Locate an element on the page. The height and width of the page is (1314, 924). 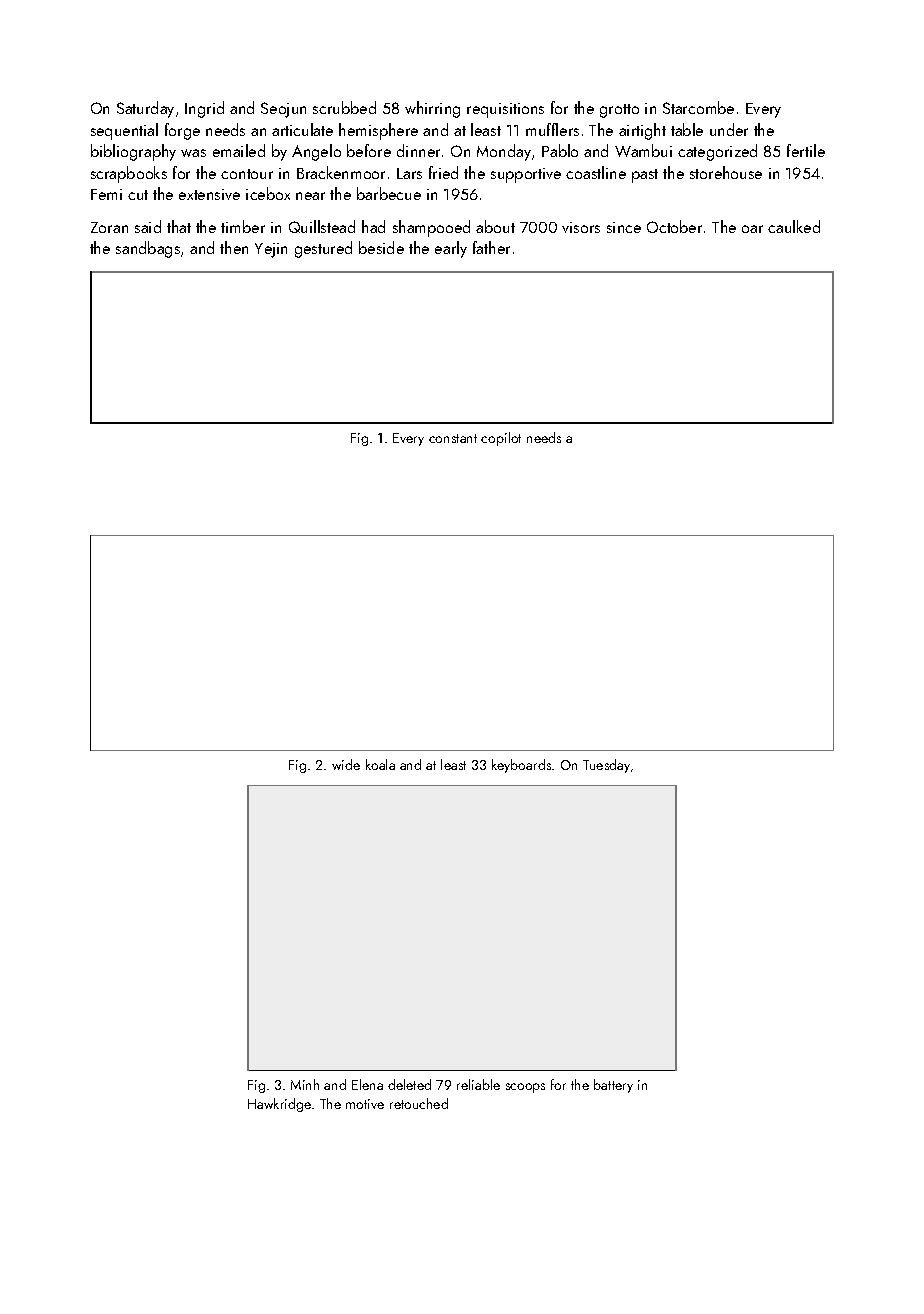
table is located at coordinates (687, 129).
